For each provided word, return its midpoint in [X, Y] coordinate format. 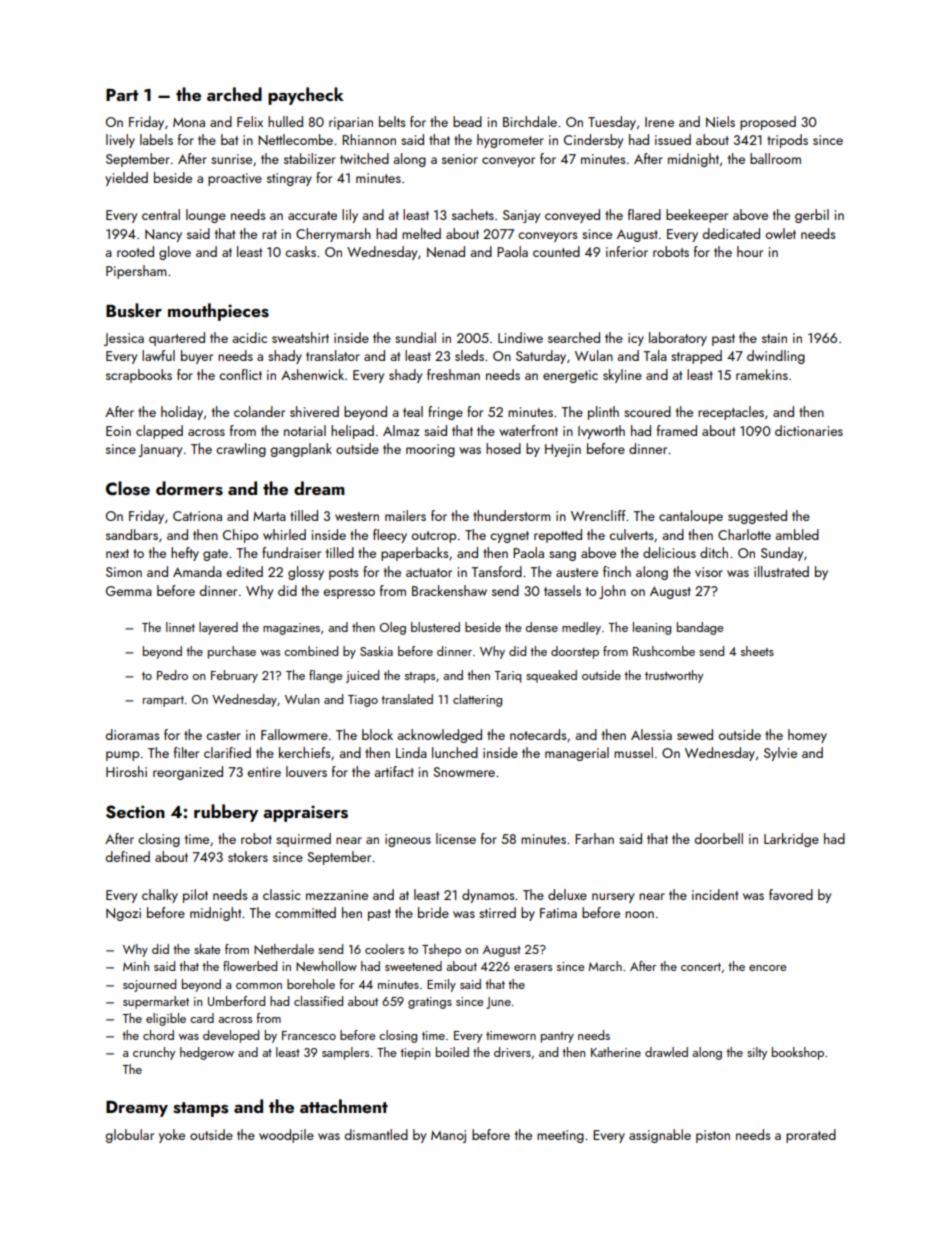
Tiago [363, 701]
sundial [415, 337]
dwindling [776, 357]
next [117, 553]
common [259, 986]
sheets [757, 651]
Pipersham [136, 272]
